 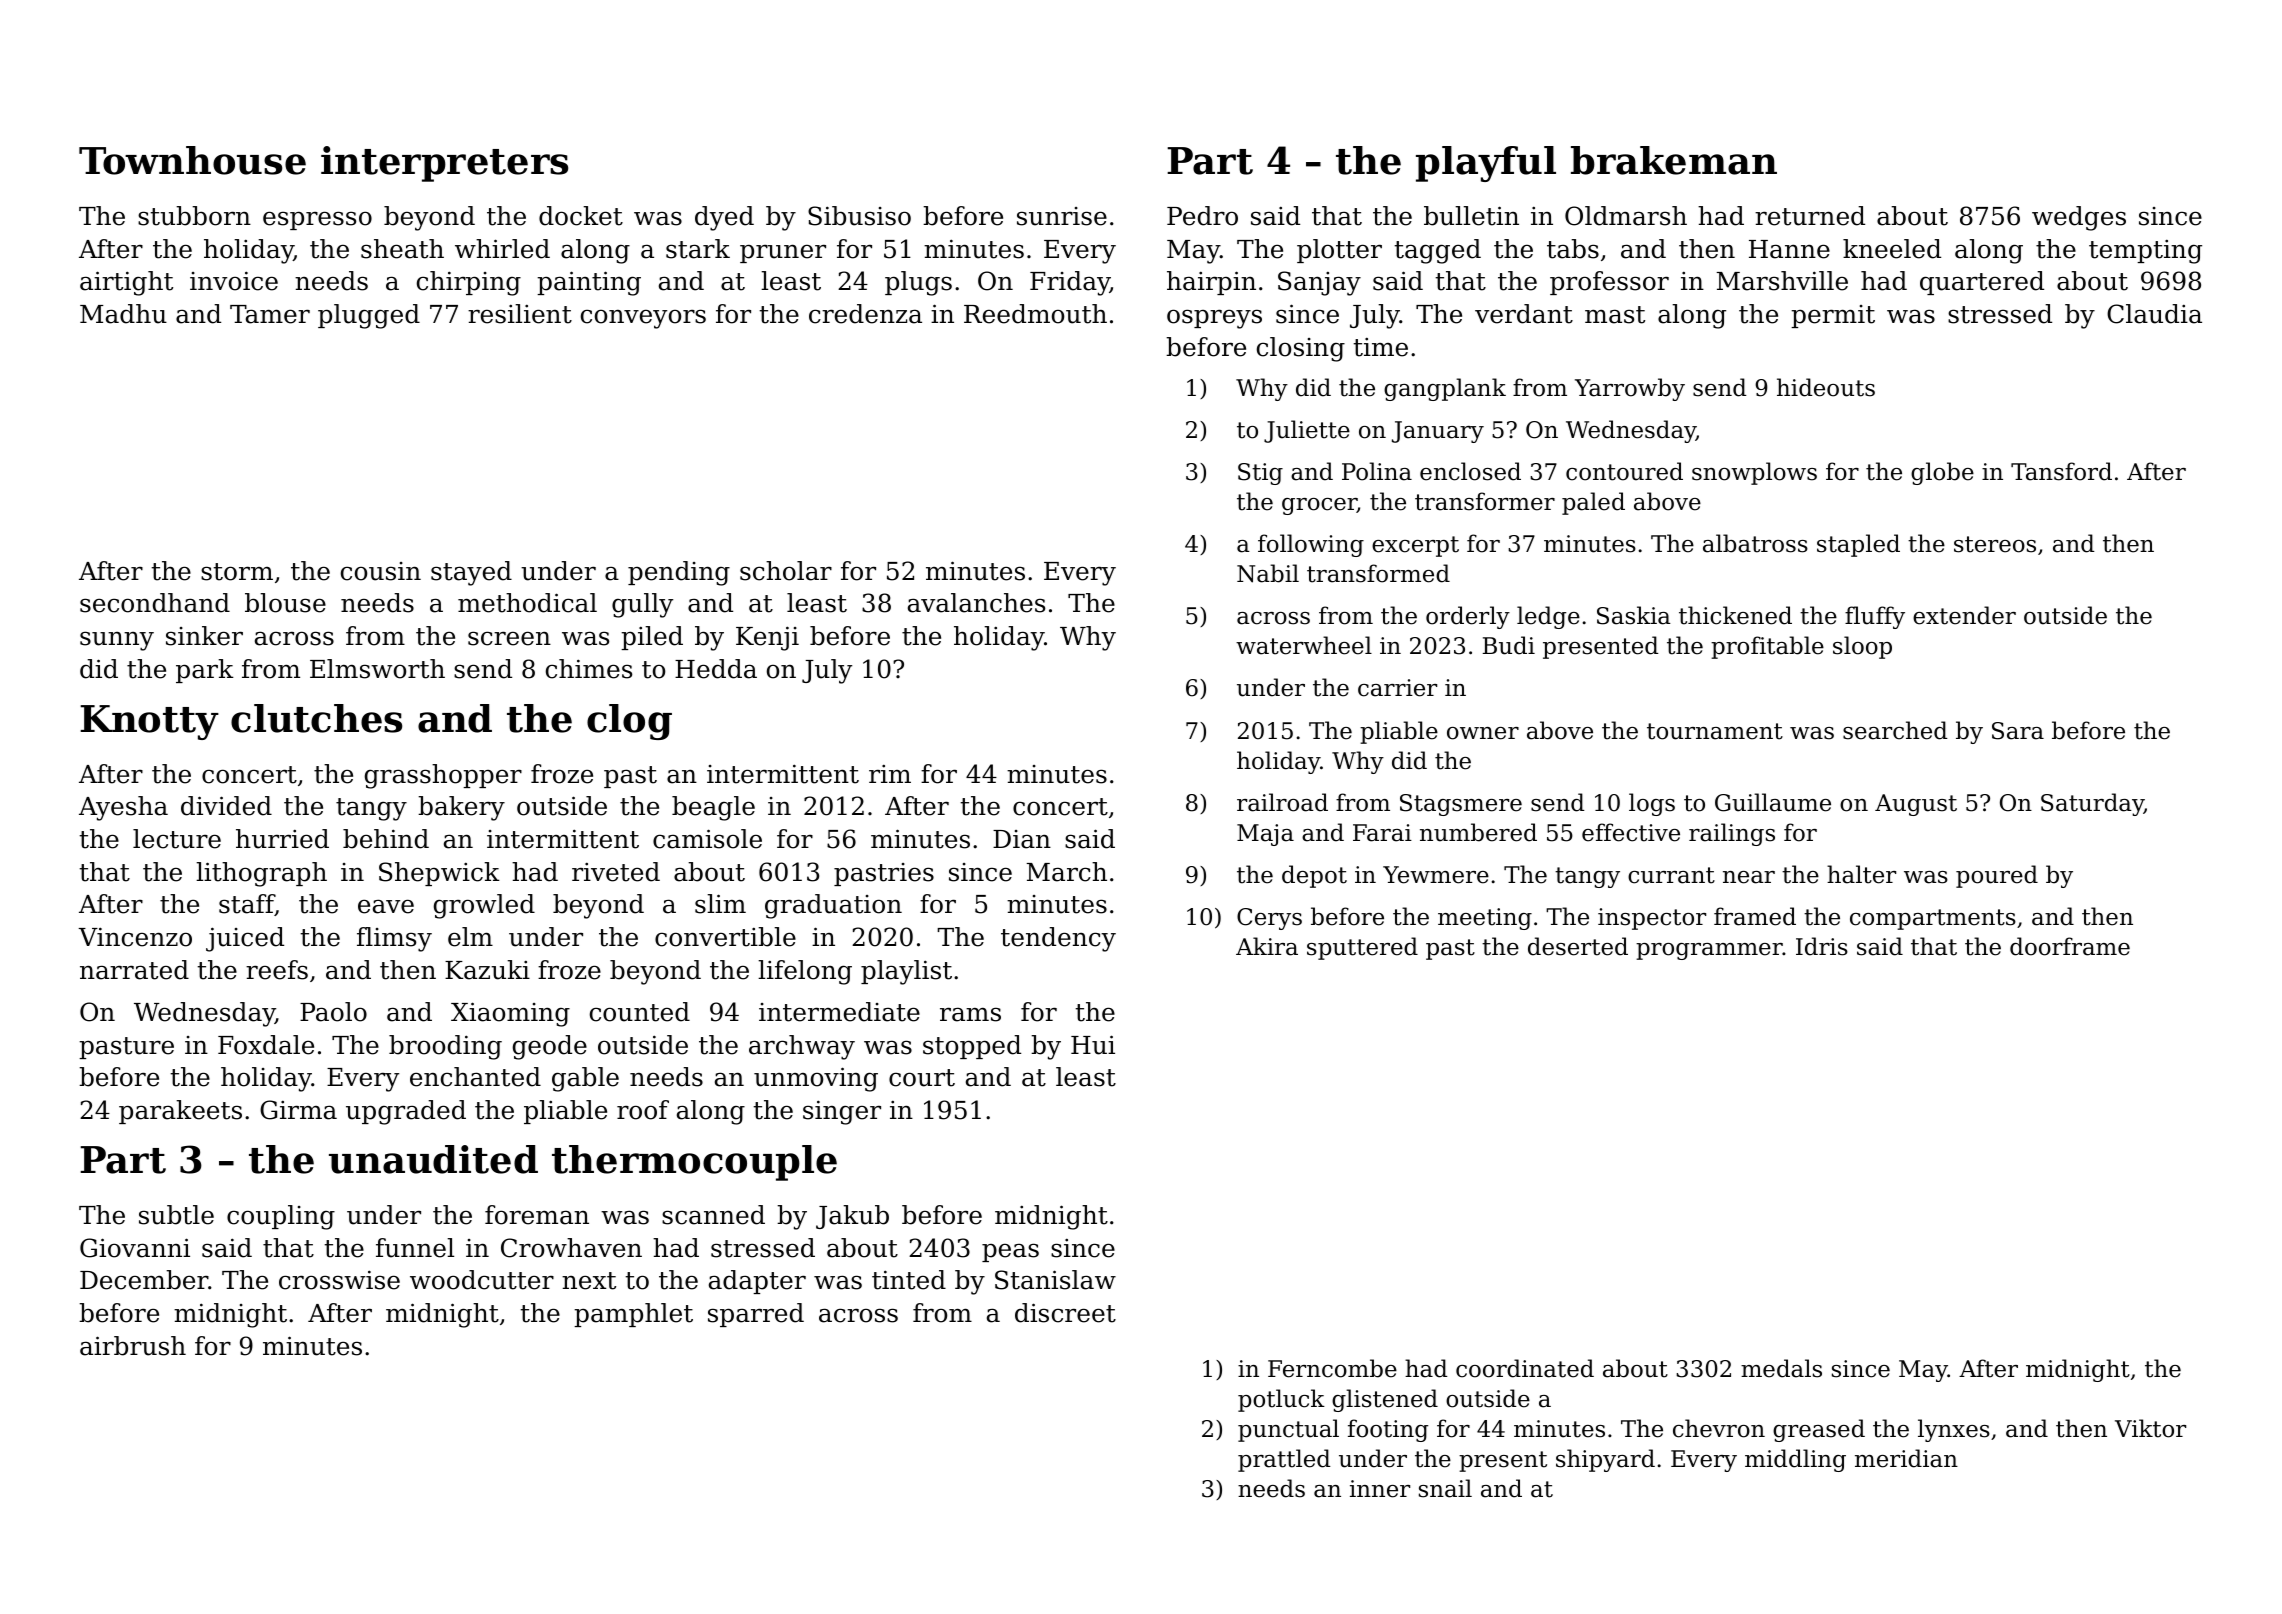 I want to click on wedges, so click(x=2079, y=218).
